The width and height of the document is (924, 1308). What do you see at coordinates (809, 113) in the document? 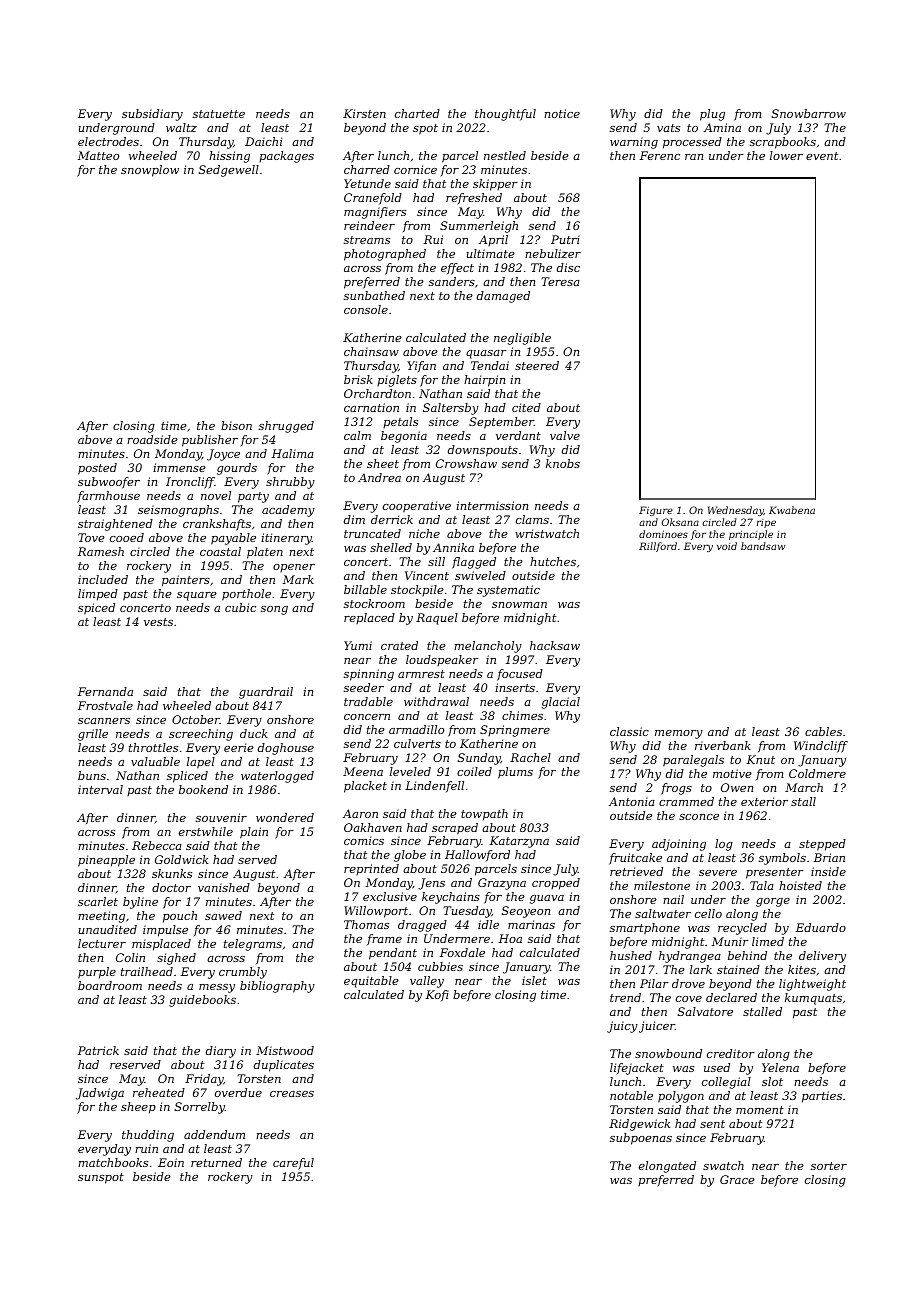
I see `Snowbarrow` at bounding box center [809, 113].
